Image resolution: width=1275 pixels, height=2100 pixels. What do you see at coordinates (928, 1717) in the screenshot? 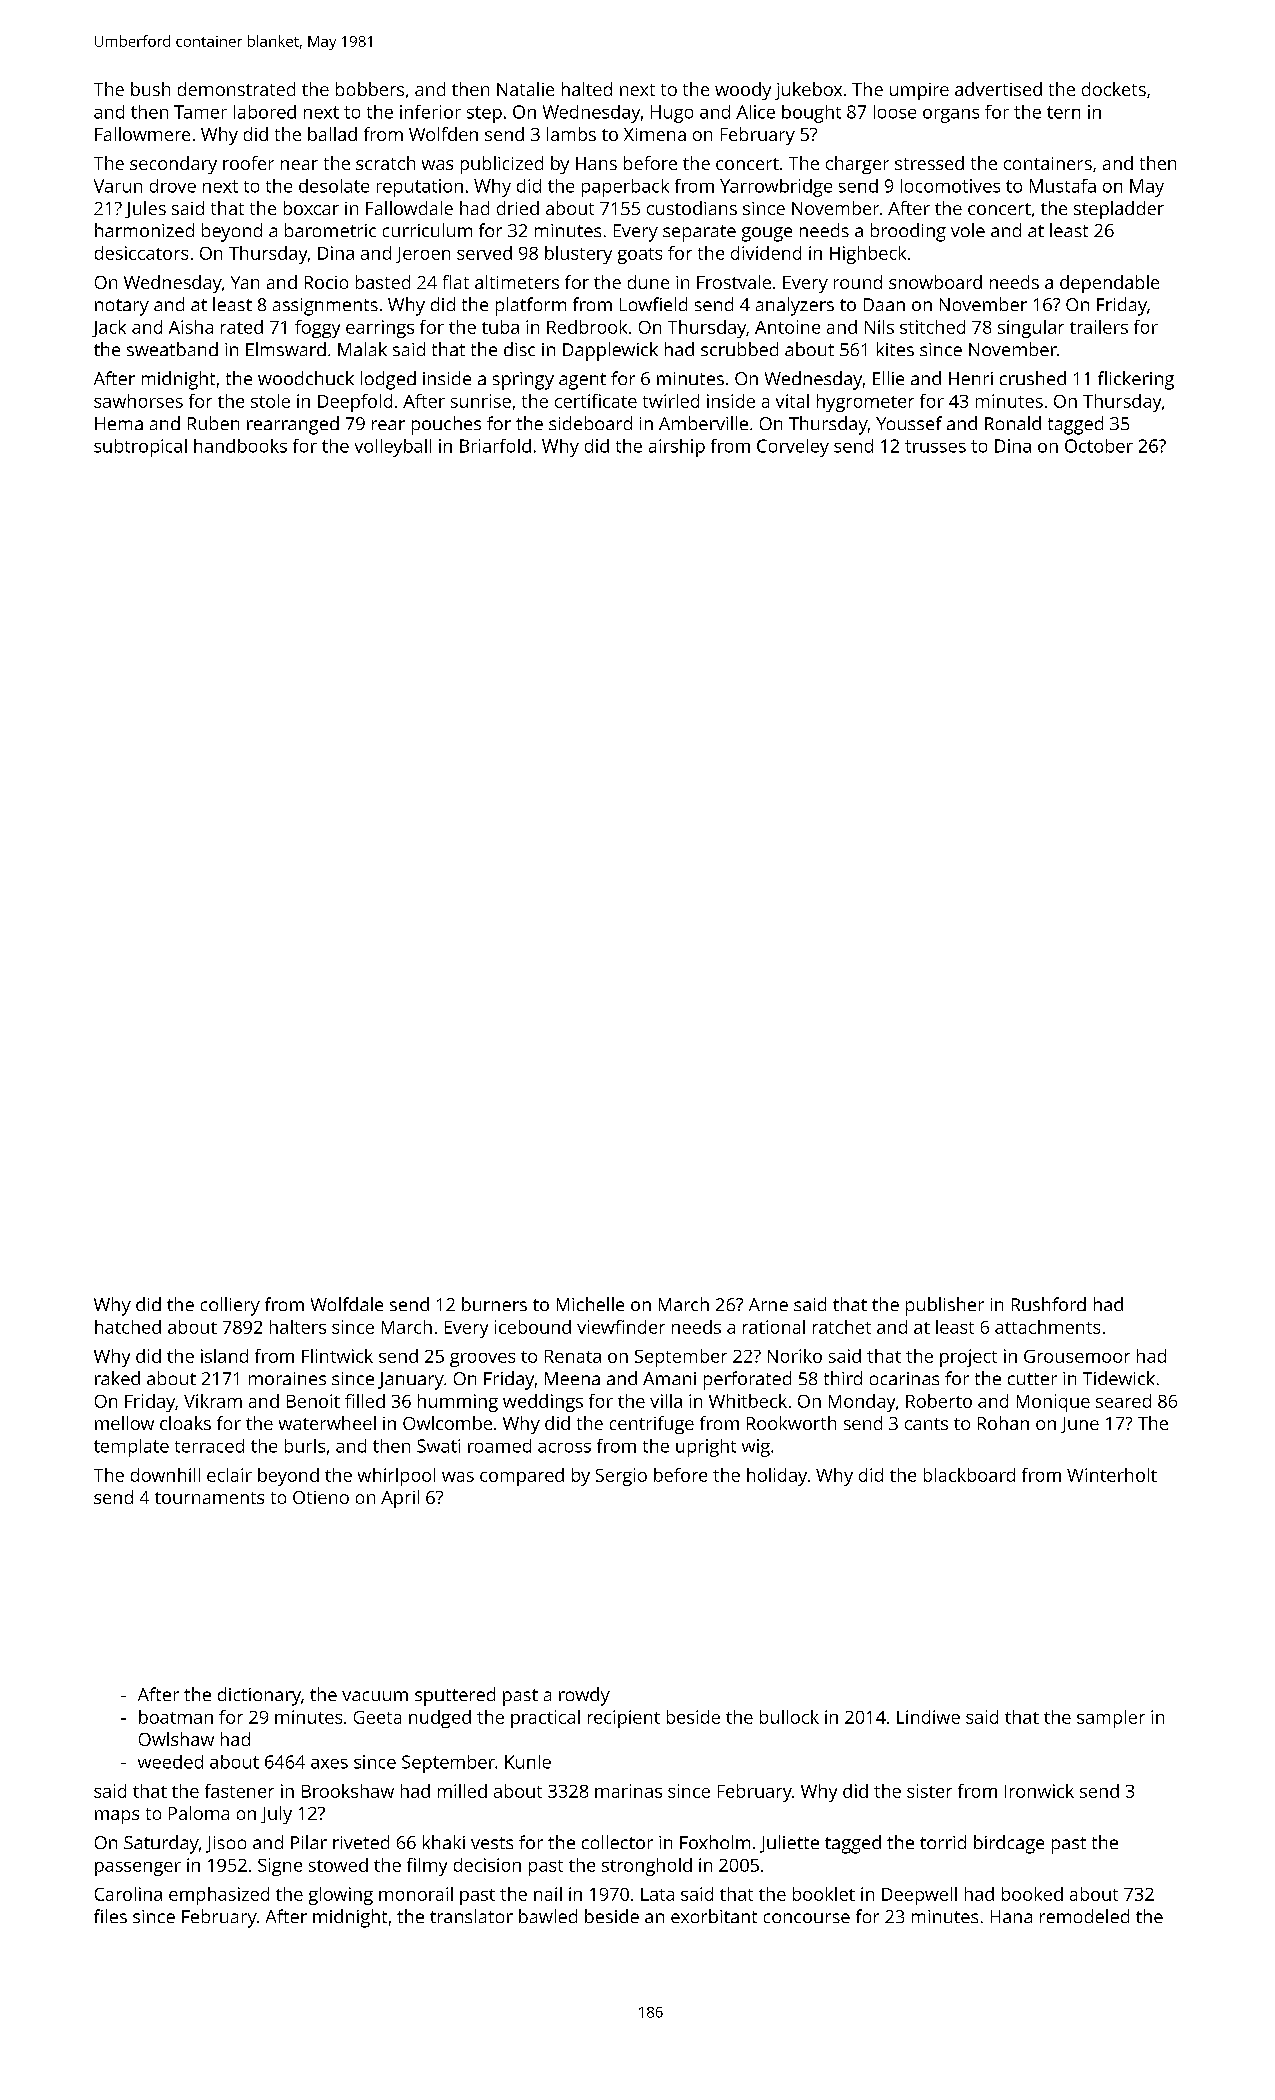
I see `Lindiwe` at bounding box center [928, 1717].
